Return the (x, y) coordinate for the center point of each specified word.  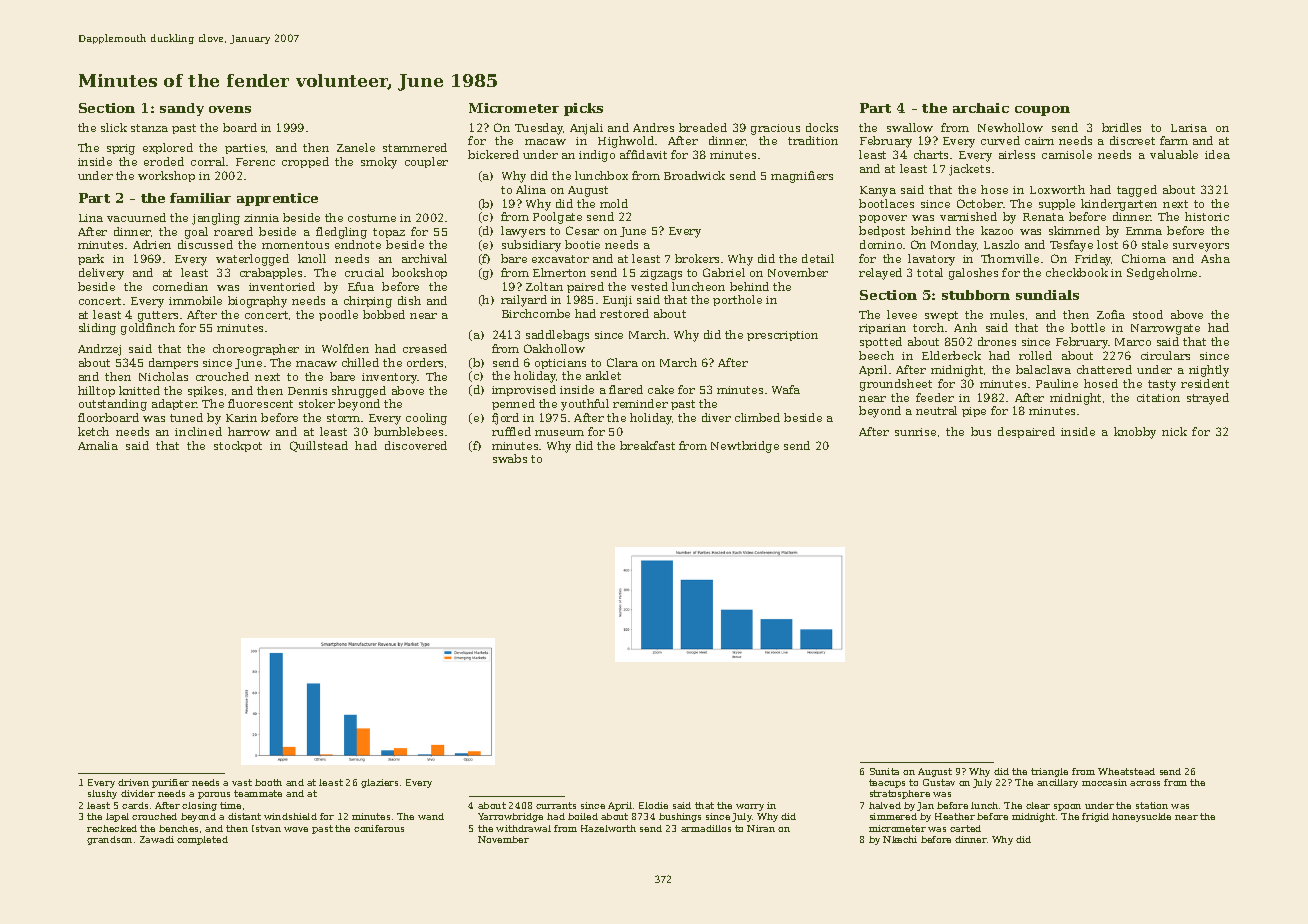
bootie (582, 244)
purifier (170, 783)
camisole (1067, 154)
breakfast (647, 445)
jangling (216, 219)
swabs (510, 458)
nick (1174, 431)
